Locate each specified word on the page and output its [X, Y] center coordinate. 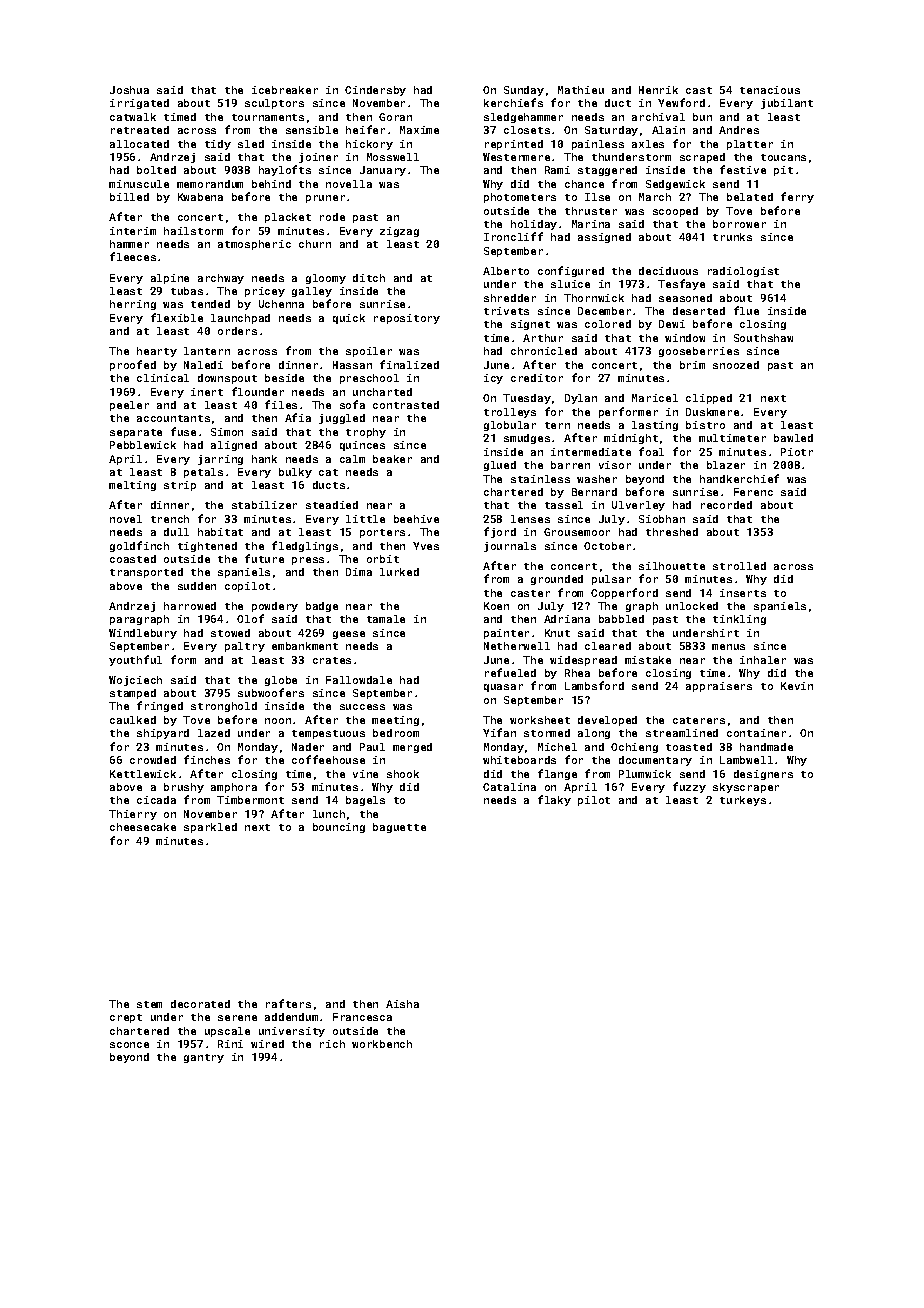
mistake [648, 660]
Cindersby [375, 91]
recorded [726, 505]
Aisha [402, 1004]
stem [149, 1004]
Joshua [129, 90]
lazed [214, 733]
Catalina [509, 787]
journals [510, 547]
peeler [129, 406]
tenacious [770, 90]
